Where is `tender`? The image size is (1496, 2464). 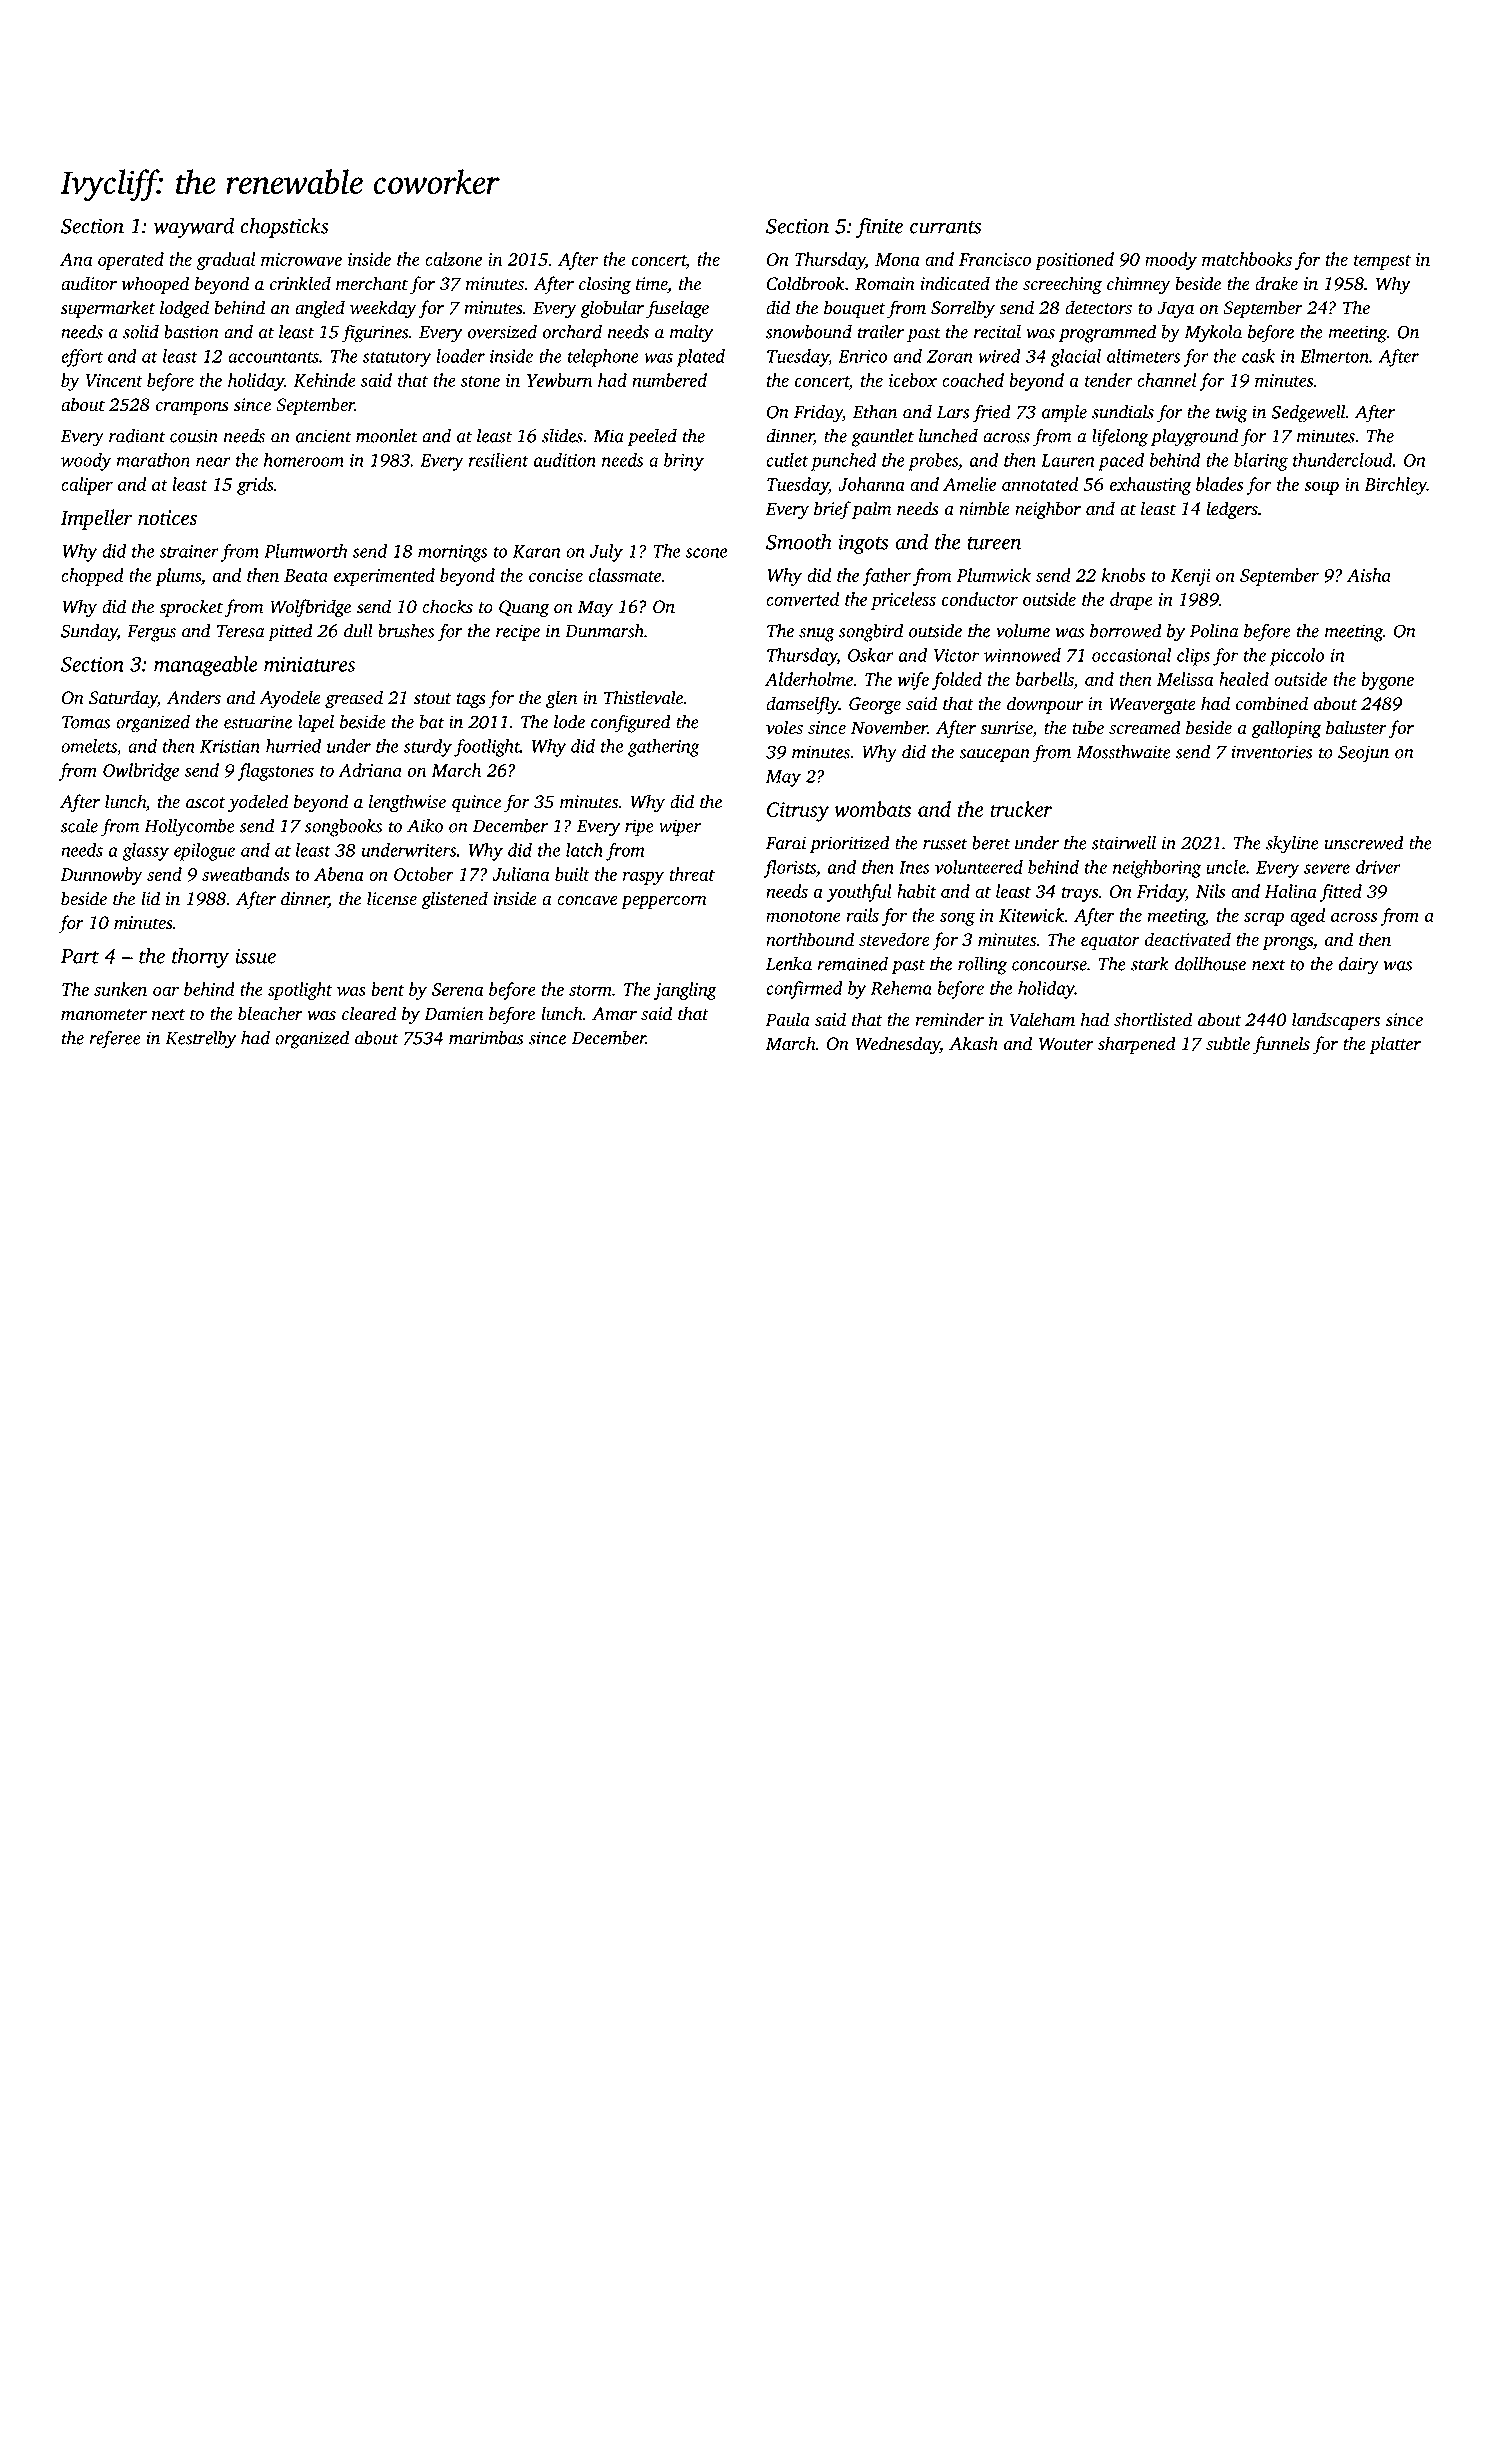 tender is located at coordinates (1109, 380).
